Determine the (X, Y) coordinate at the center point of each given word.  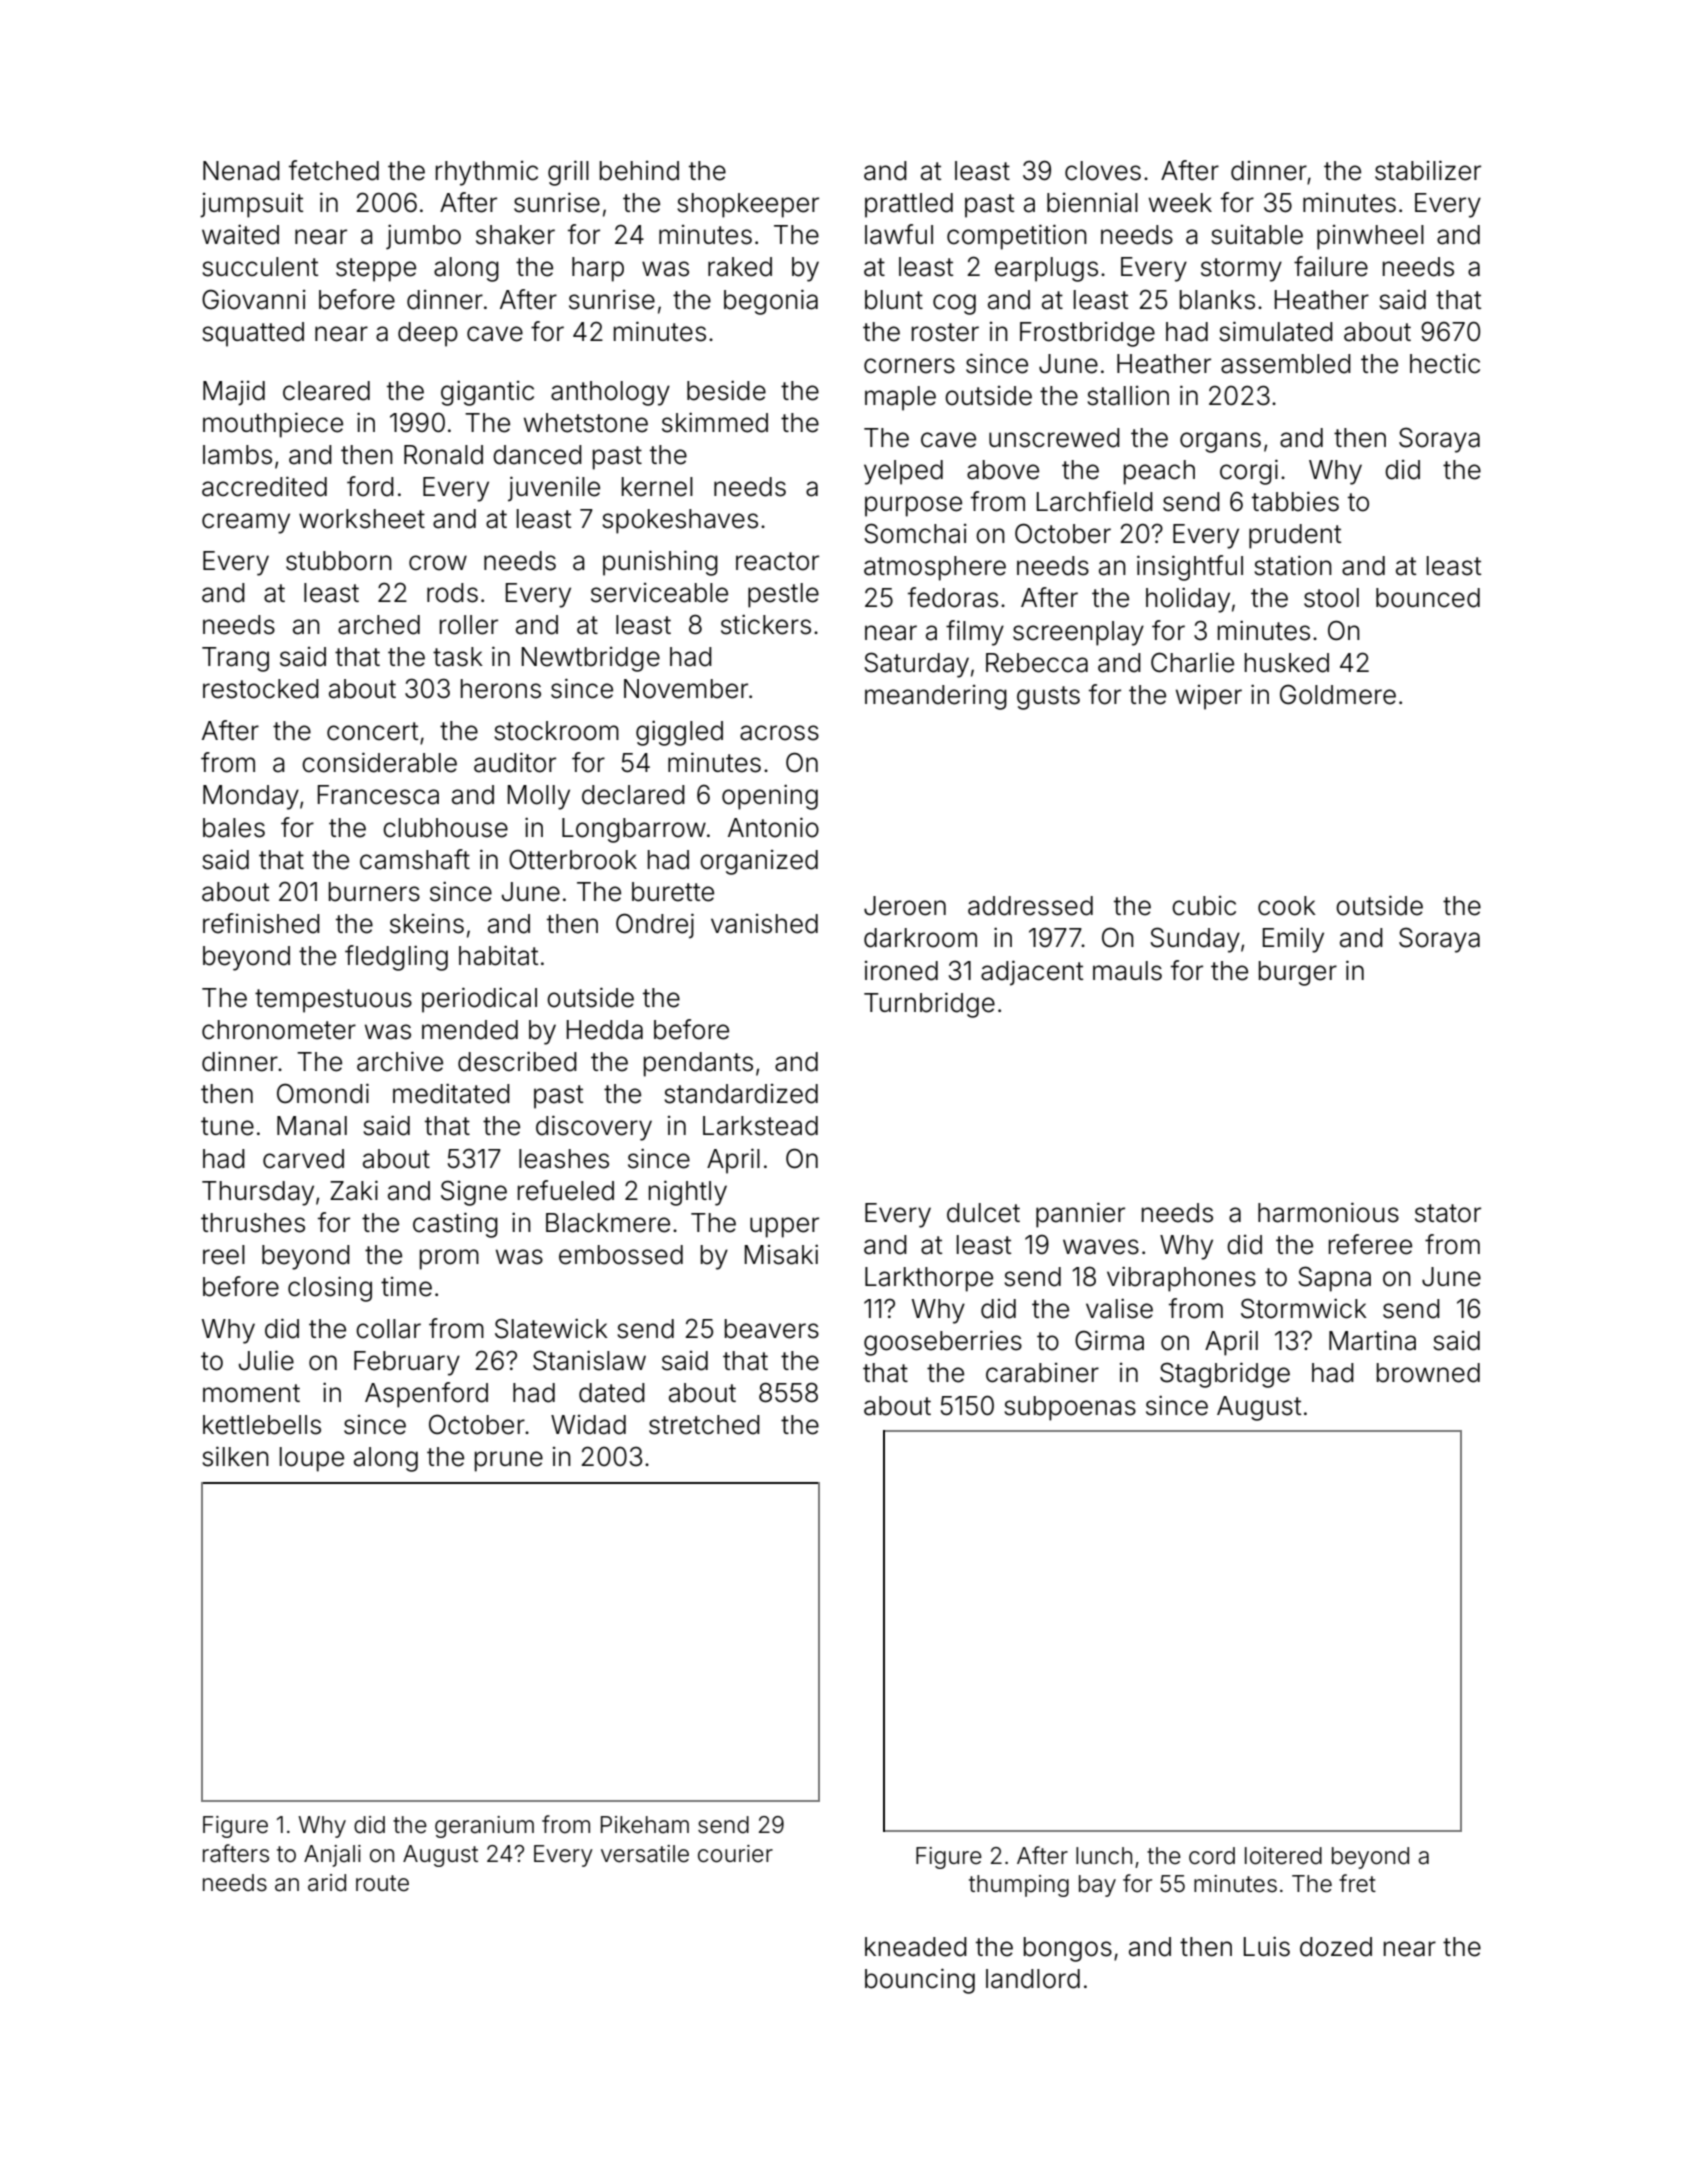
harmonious (1328, 1212)
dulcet (983, 1213)
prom (449, 1259)
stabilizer (1428, 170)
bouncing (920, 1981)
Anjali (332, 1856)
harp (598, 269)
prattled (909, 205)
